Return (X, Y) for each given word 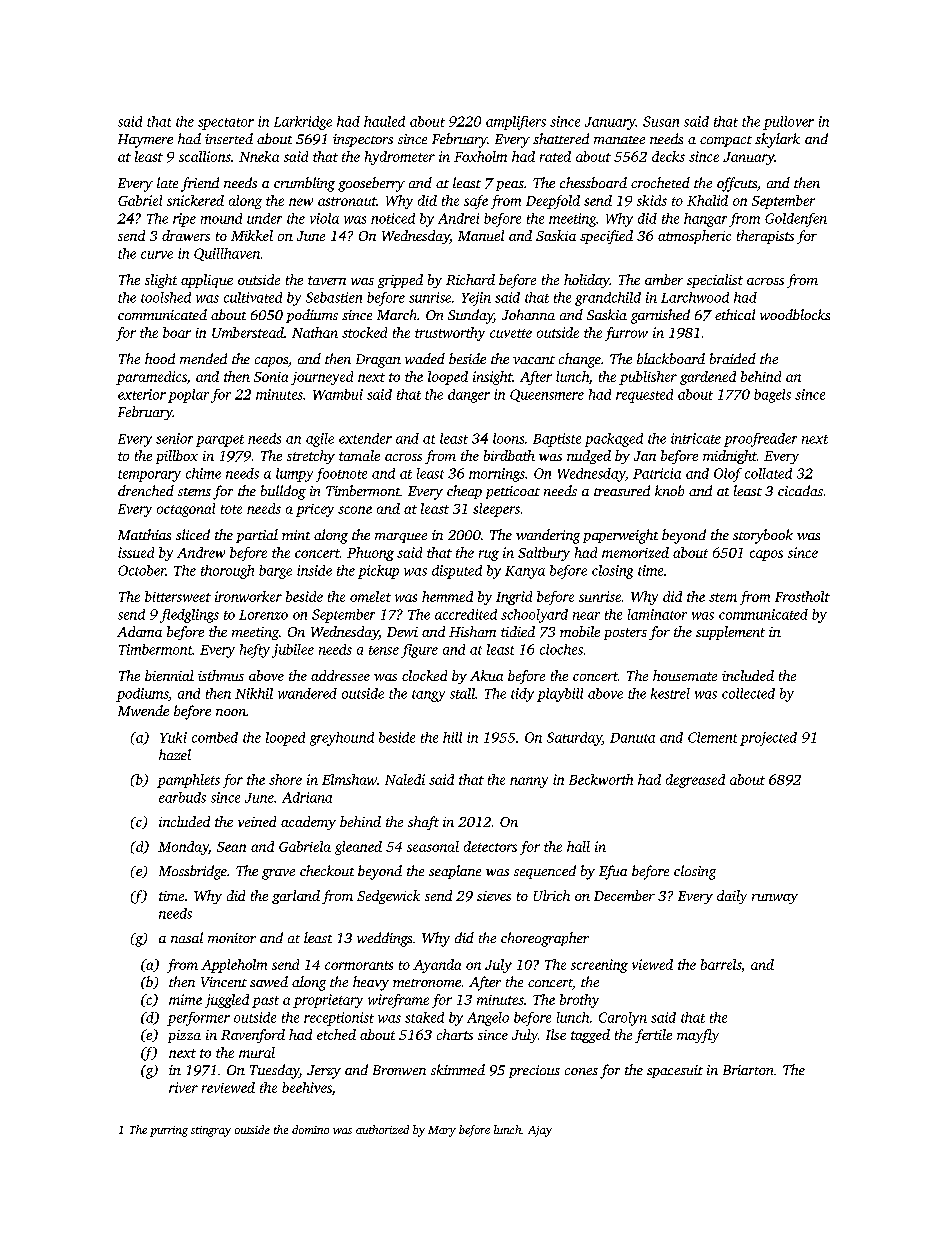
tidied (518, 631)
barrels (721, 964)
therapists (765, 237)
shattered (561, 138)
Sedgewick (388, 897)
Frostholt (802, 596)
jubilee (293, 651)
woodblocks (795, 314)
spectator (226, 124)
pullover (788, 123)
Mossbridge (193, 872)
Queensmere (547, 395)
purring (169, 1131)
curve (157, 255)
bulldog (283, 492)
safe (476, 202)
